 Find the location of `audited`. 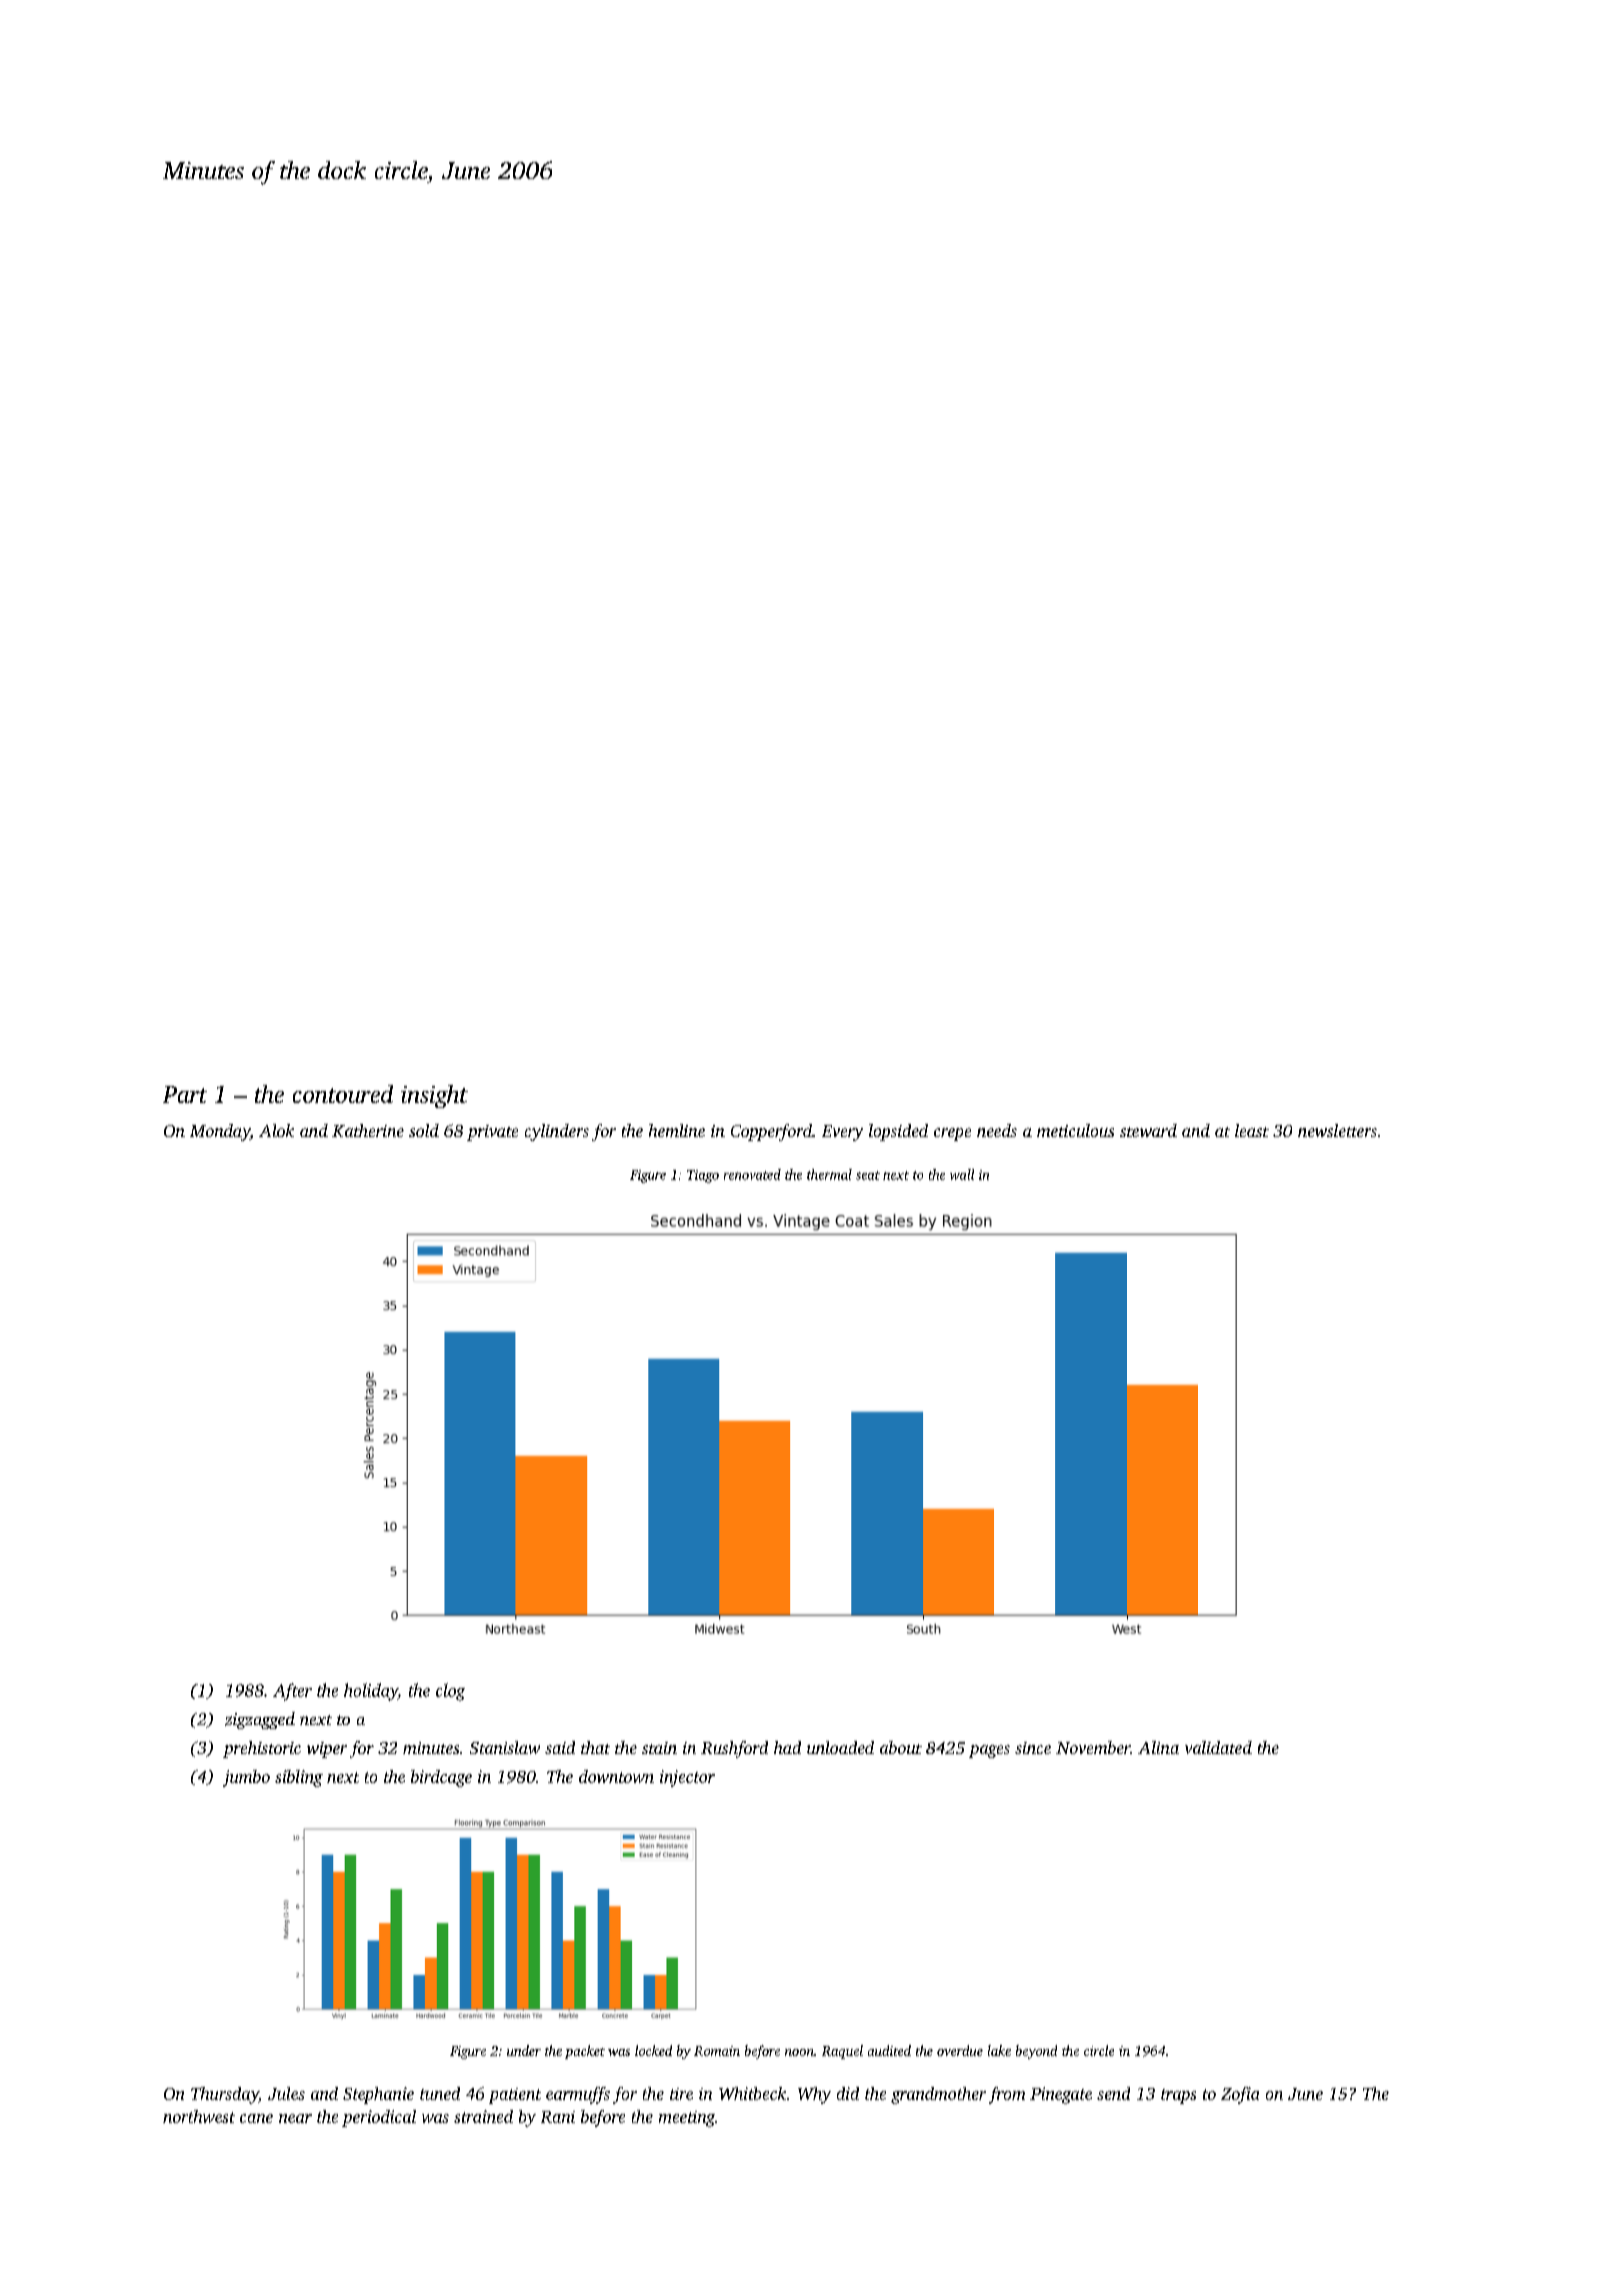

audited is located at coordinates (889, 2050).
